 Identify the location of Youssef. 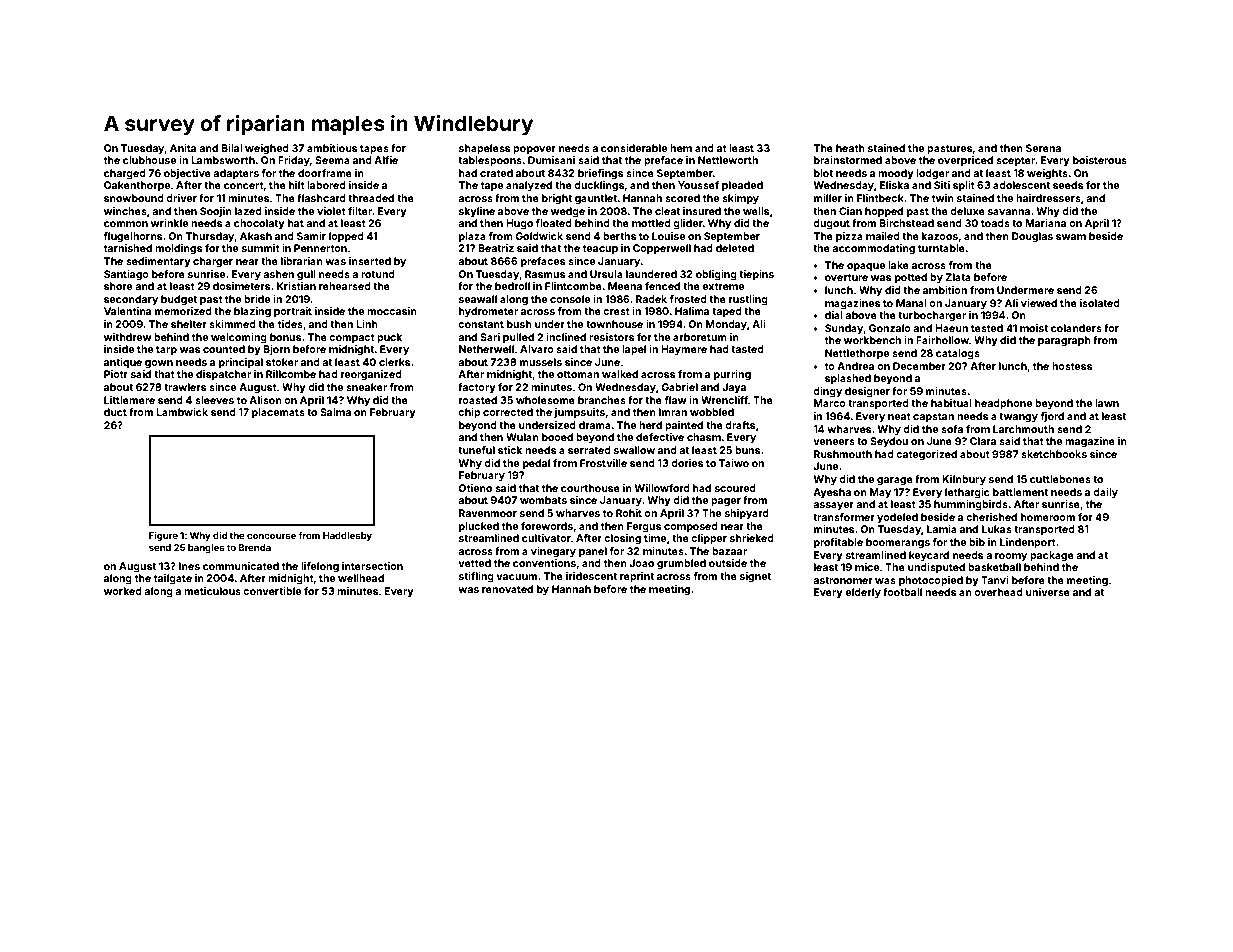
(698, 185).
